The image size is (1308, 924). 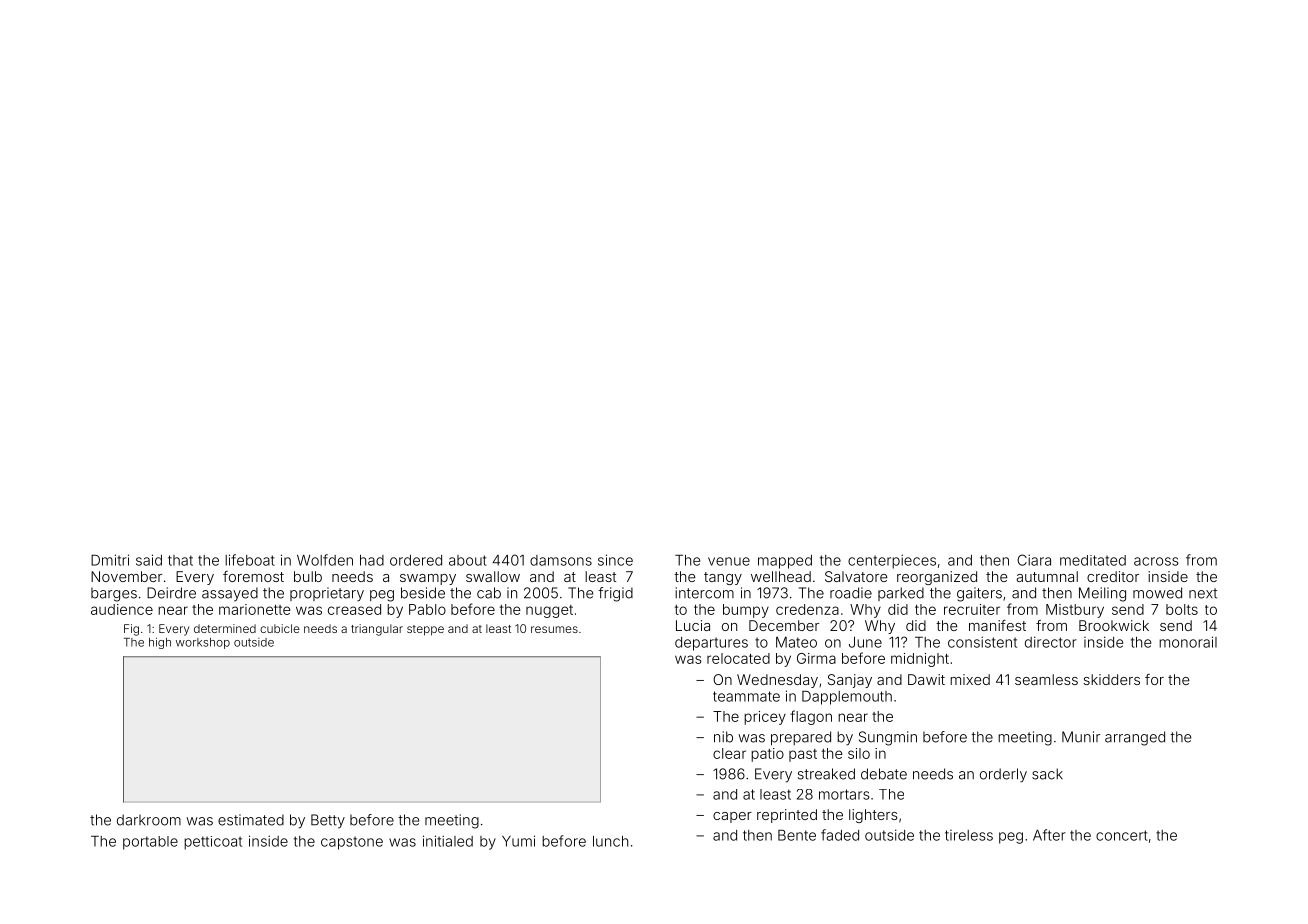 I want to click on monorail, so click(x=1188, y=642).
